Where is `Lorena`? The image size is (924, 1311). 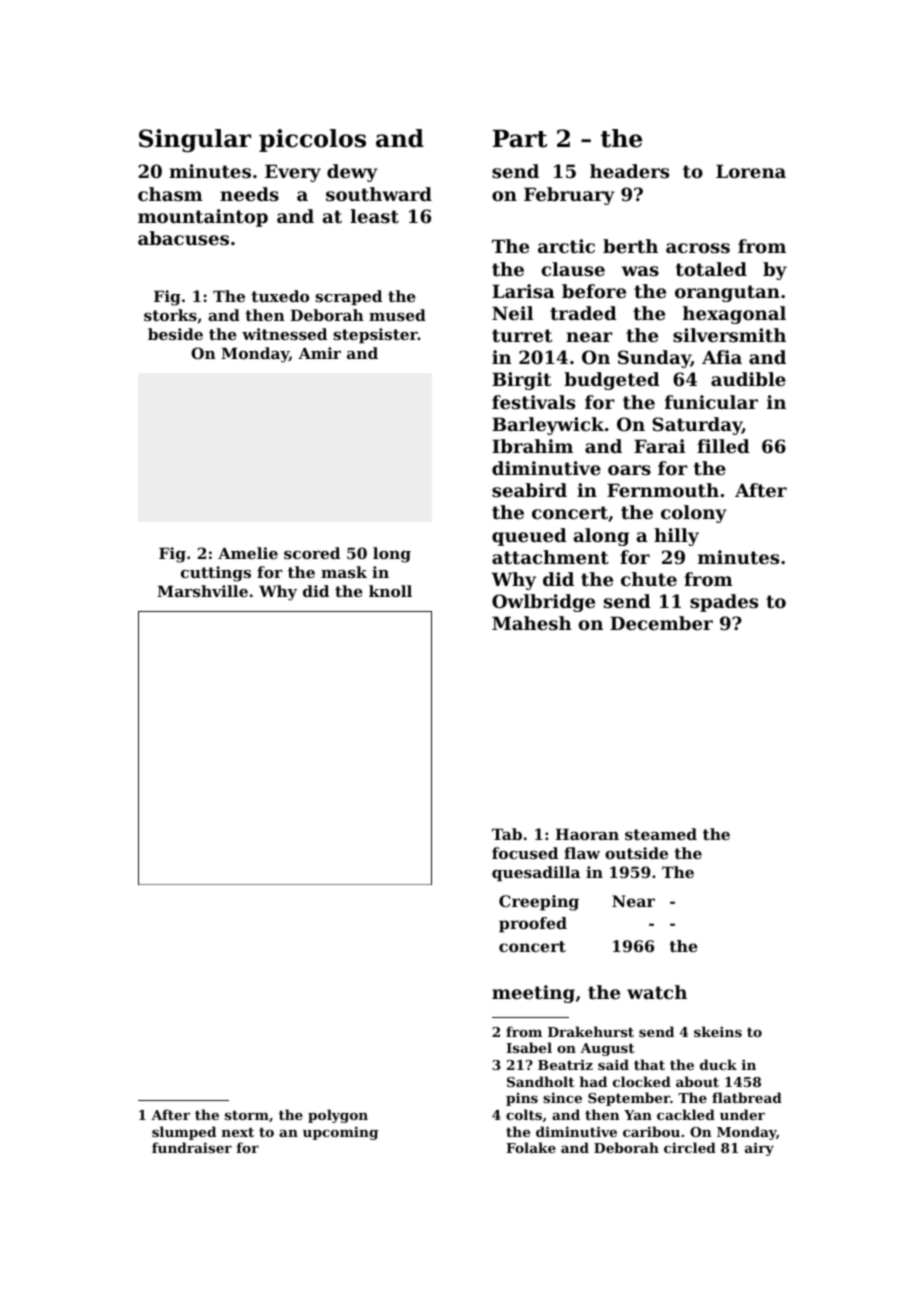
Lorena is located at coordinates (751, 171).
